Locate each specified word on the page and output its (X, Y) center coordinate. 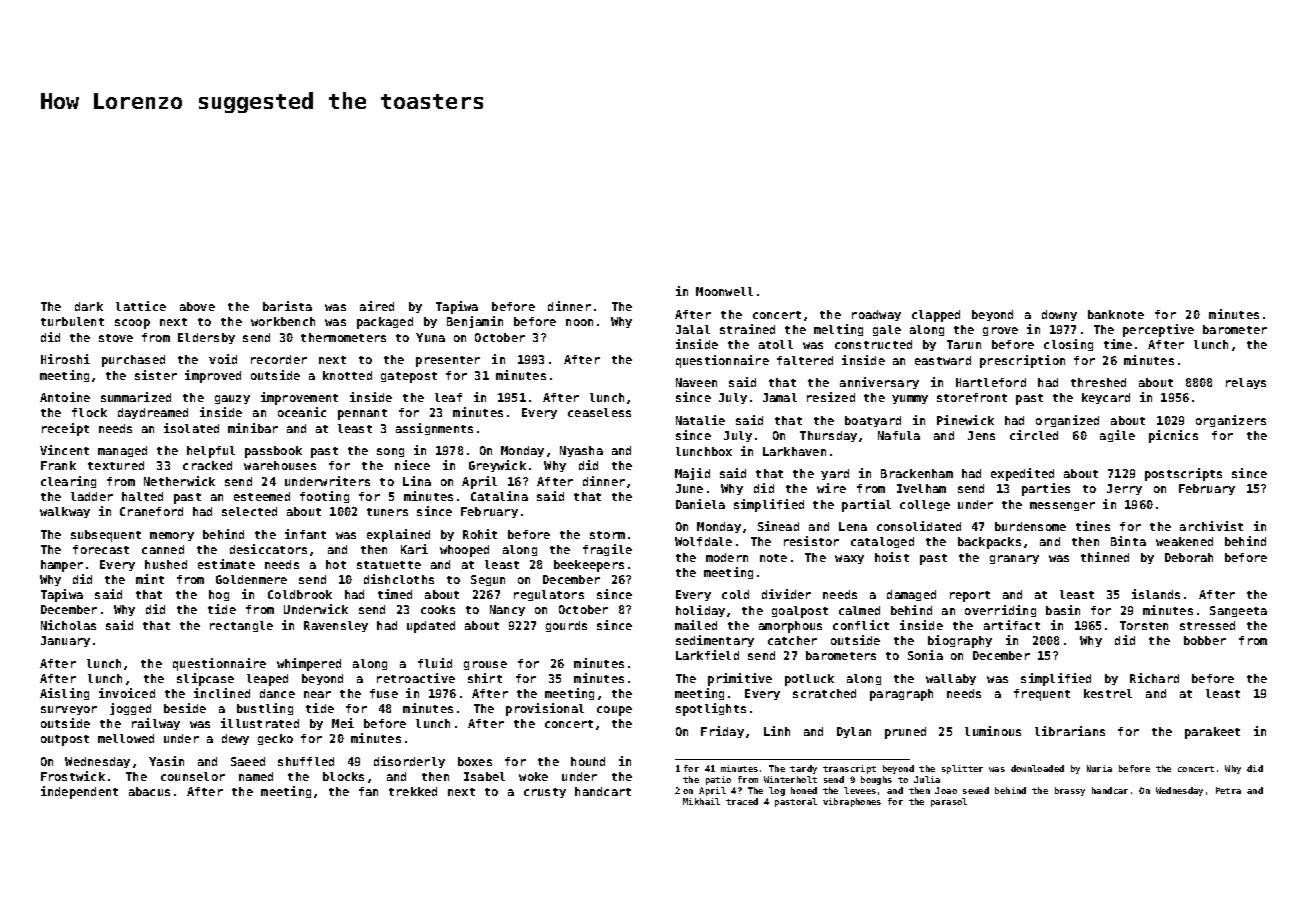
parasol (949, 802)
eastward (943, 360)
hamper (62, 566)
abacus (149, 791)
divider (786, 594)
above (197, 306)
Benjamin (475, 322)
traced (742, 801)
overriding (1000, 611)
